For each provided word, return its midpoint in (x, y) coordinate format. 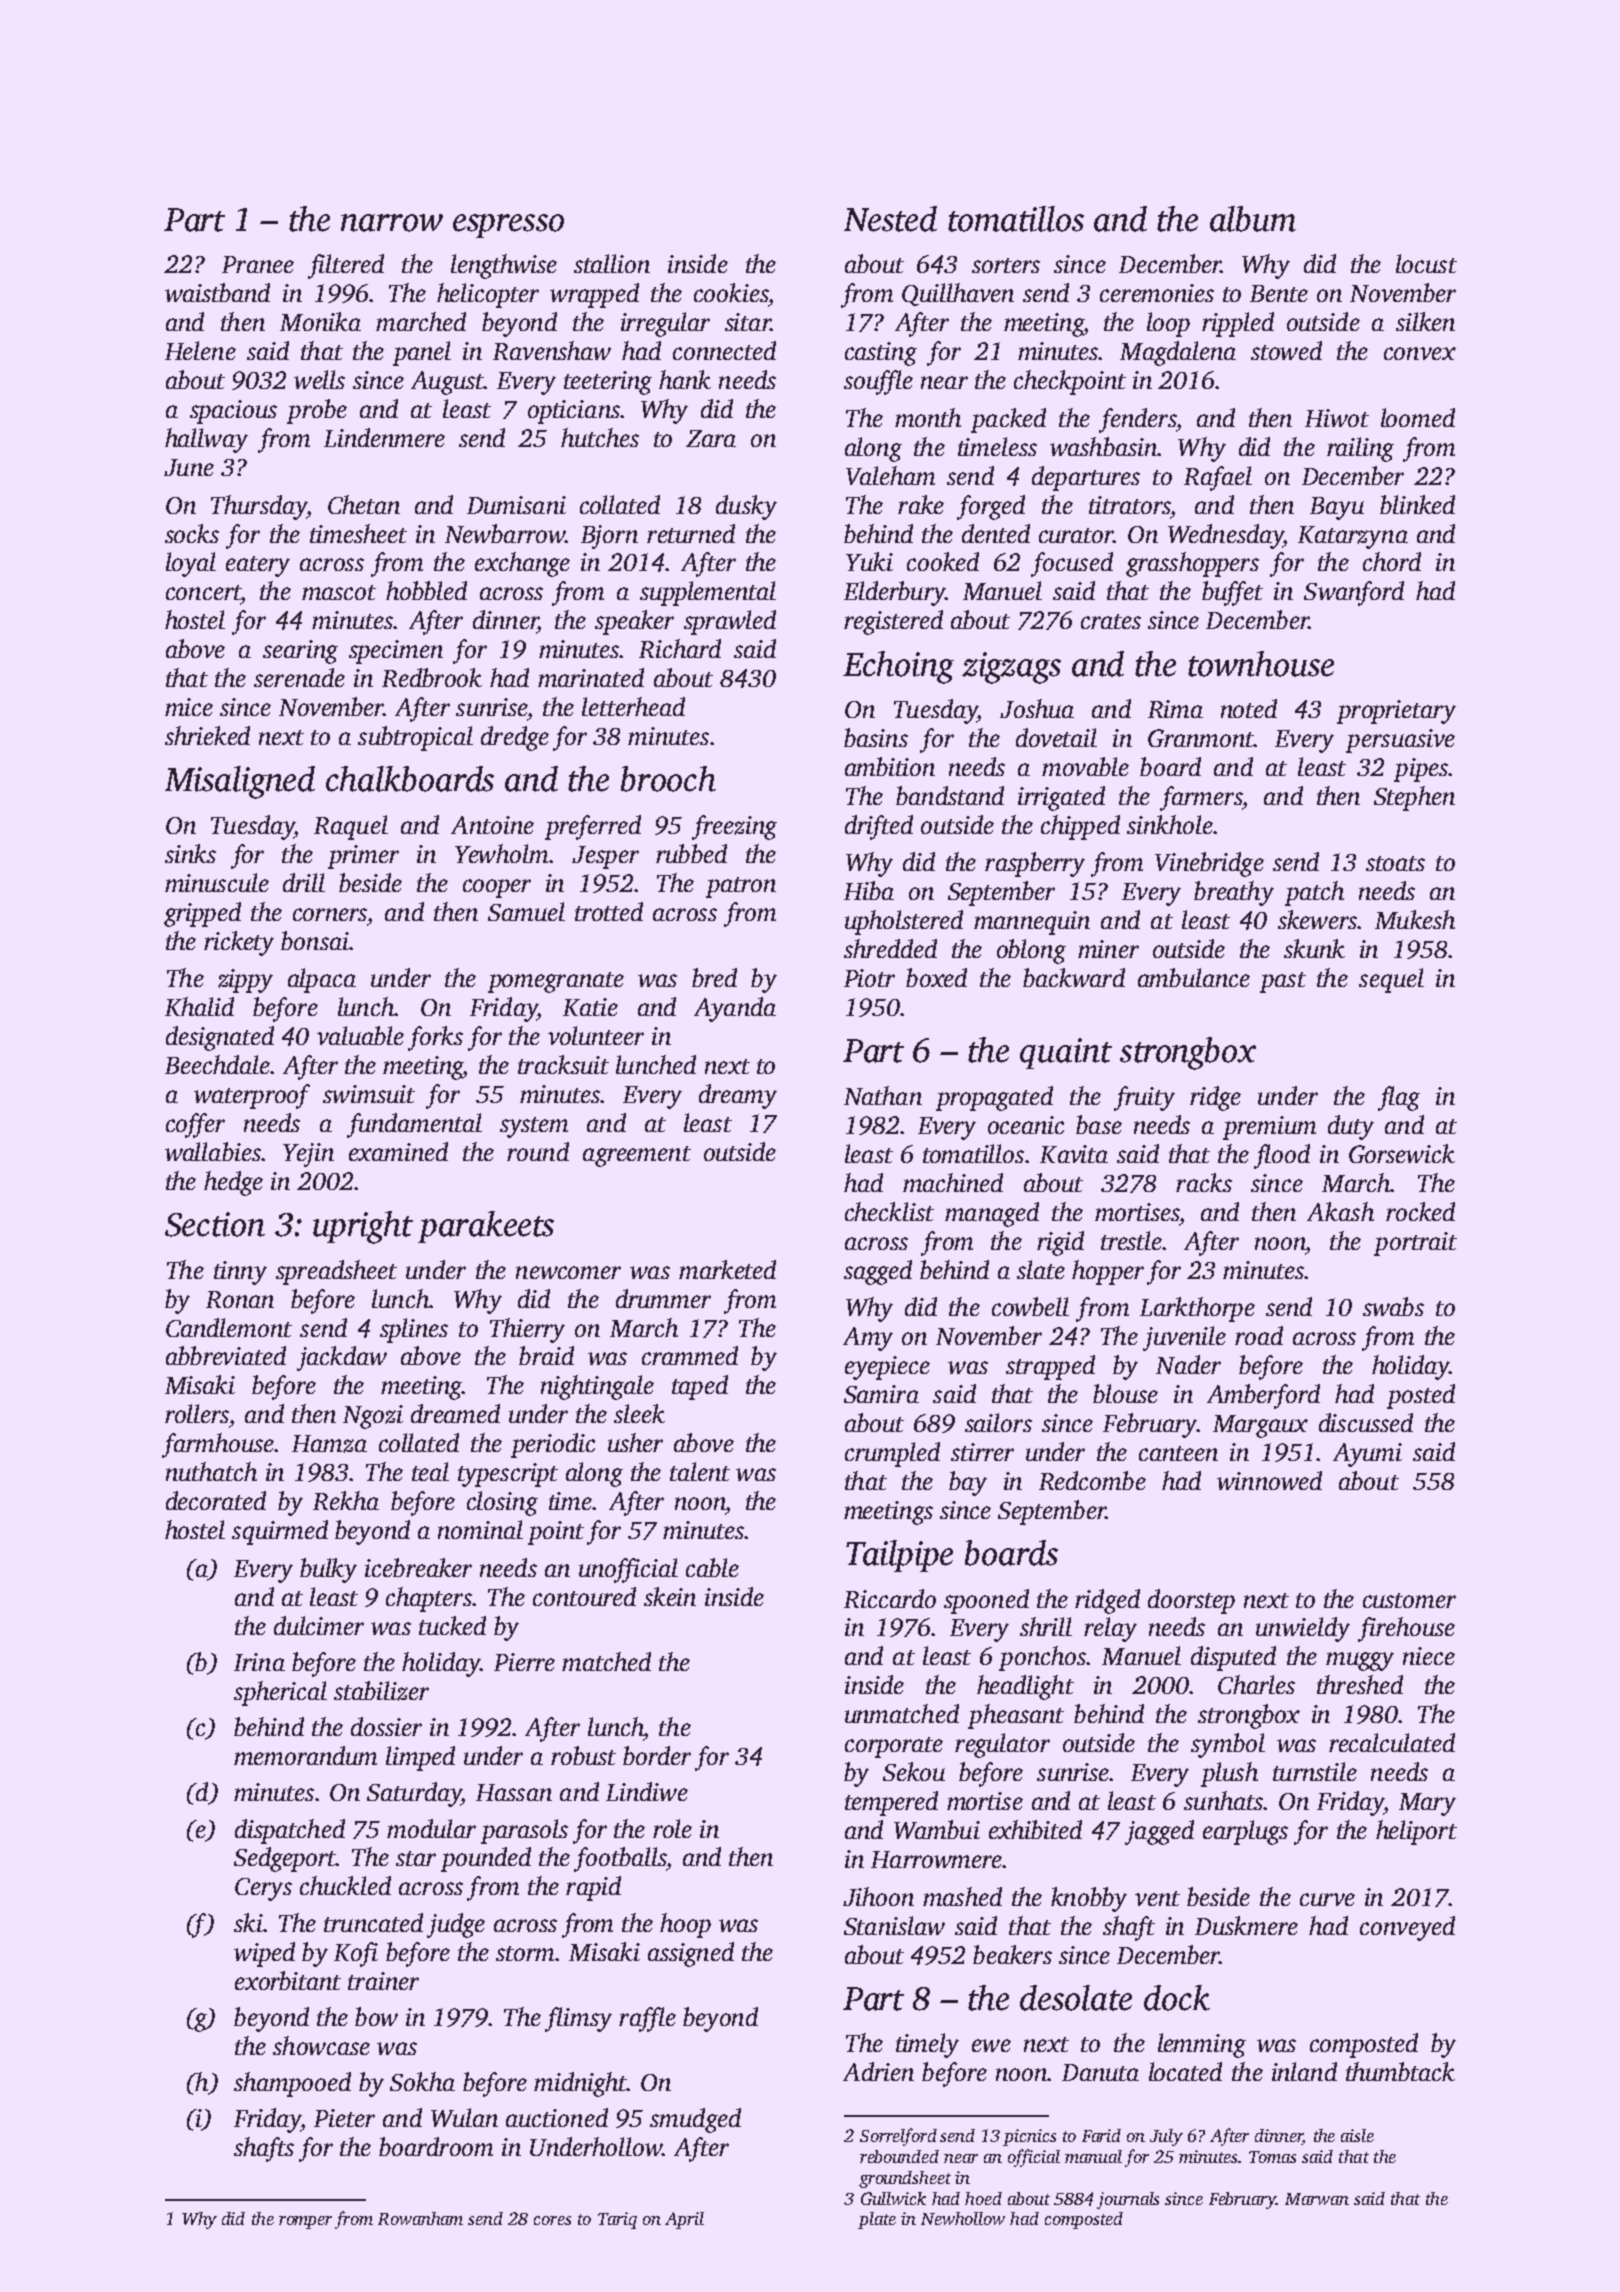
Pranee (258, 264)
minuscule (217, 882)
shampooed (292, 2084)
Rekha (346, 1500)
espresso (508, 226)
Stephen (1414, 798)
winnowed (1269, 1480)
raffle (647, 2019)
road (1259, 1335)
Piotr (869, 978)
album (1253, 219)
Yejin (308, 1155)
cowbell (1030, 1306)
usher (635, 1442)
